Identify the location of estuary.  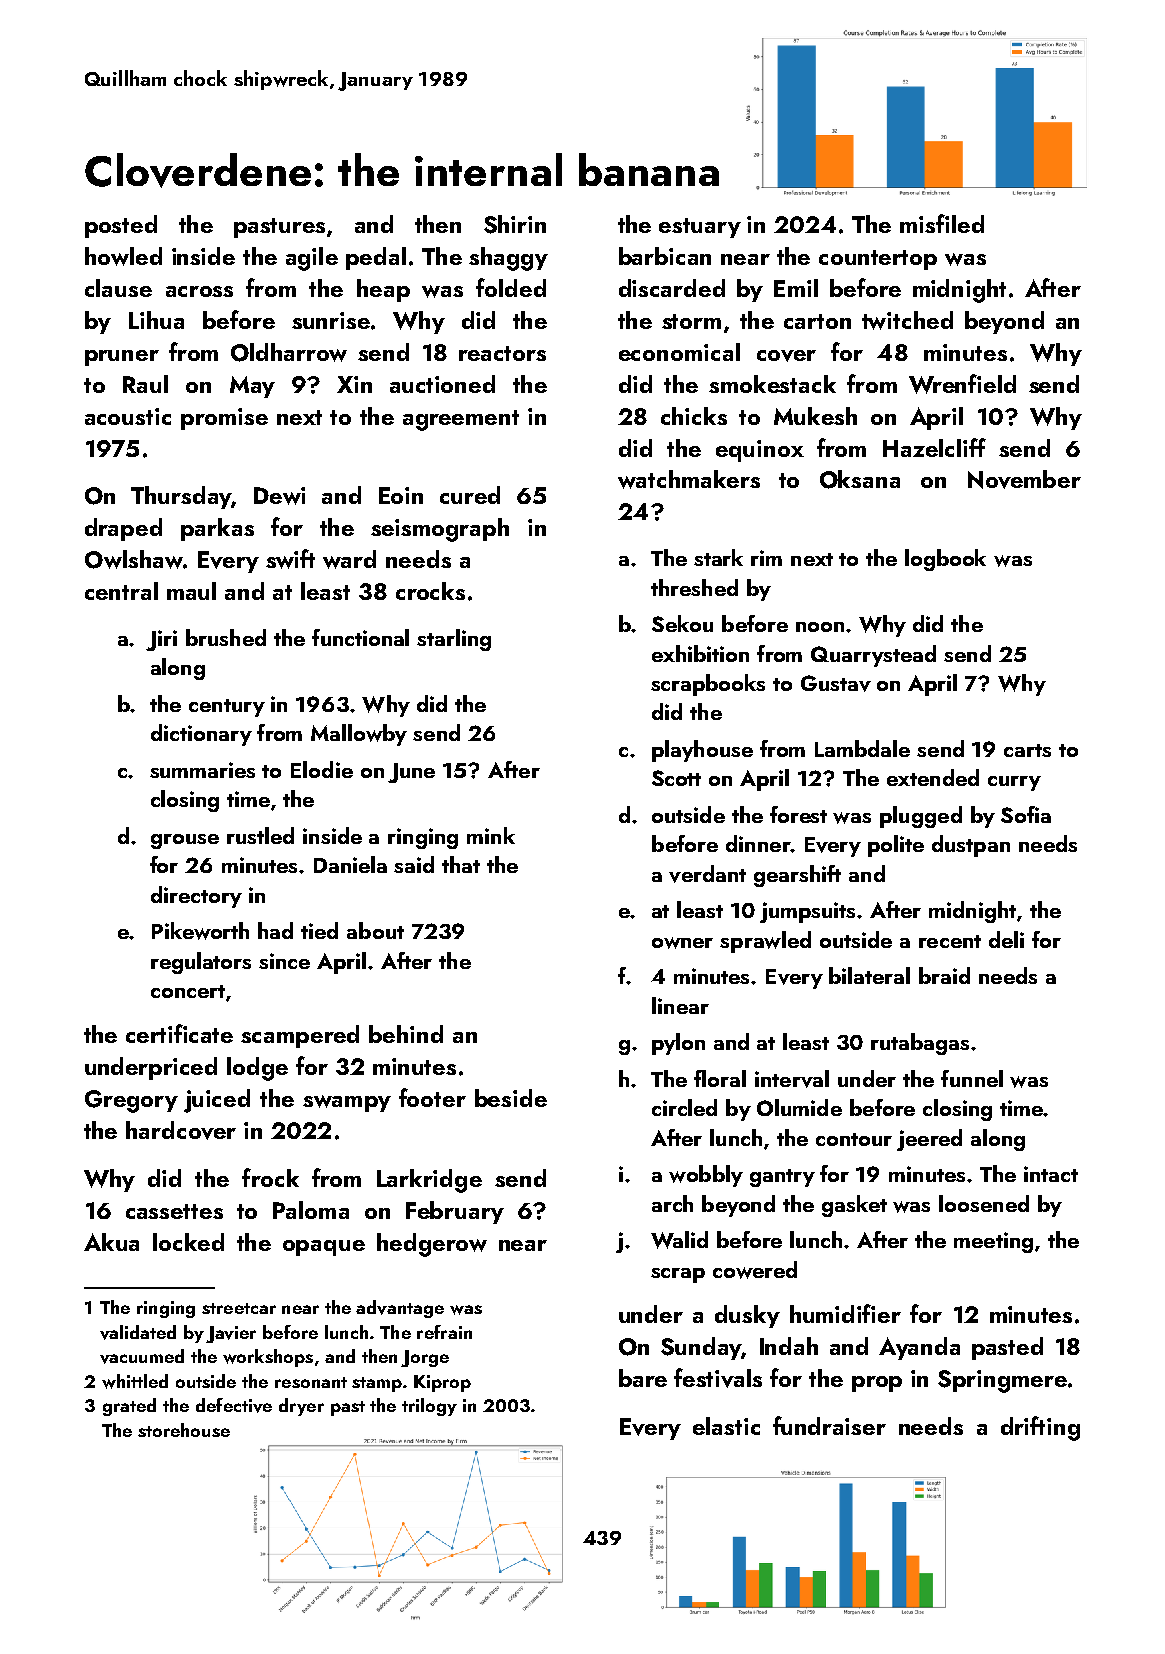
(700, 228).
